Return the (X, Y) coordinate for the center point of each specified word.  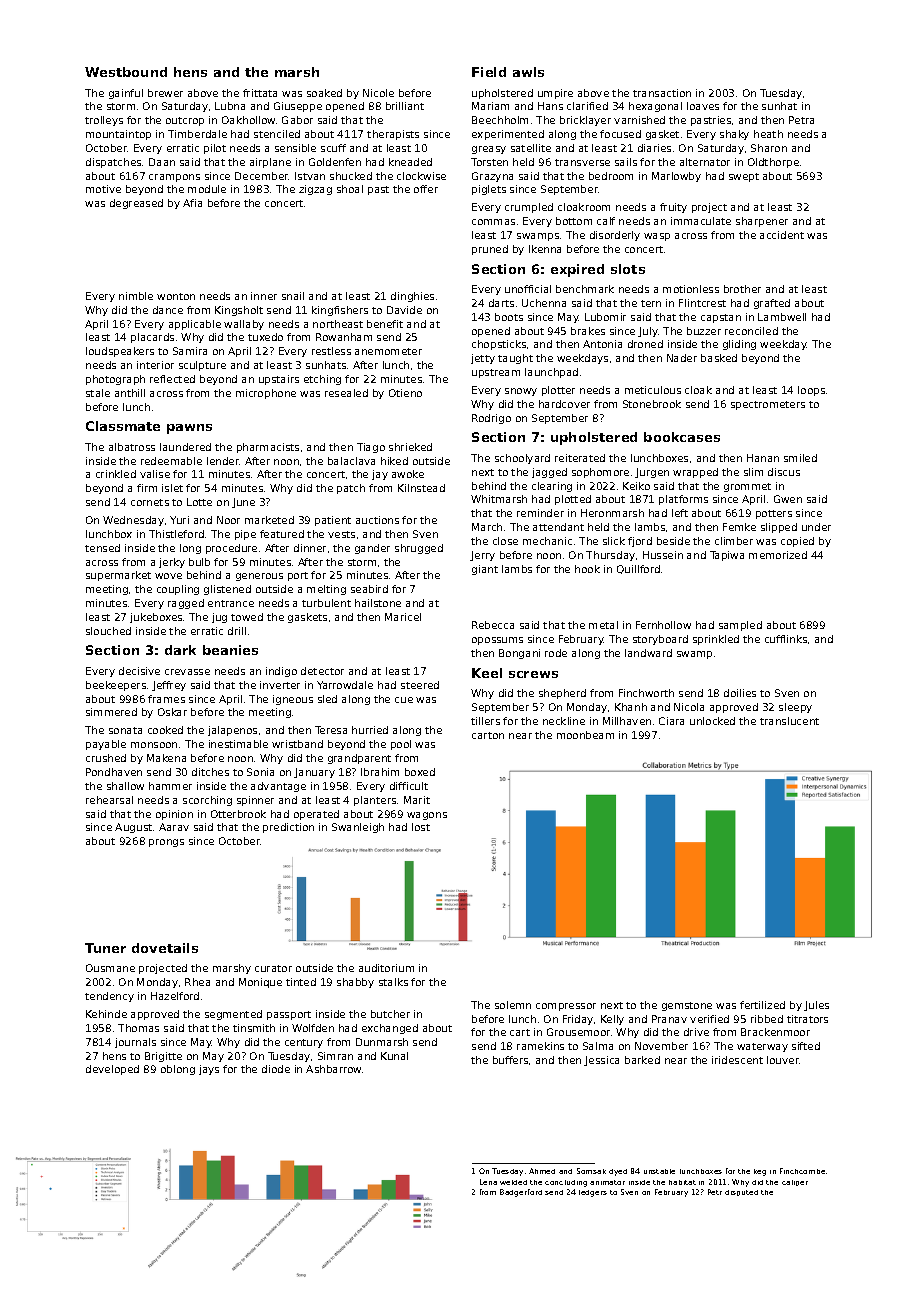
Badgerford (521, 1193)
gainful (126, 94)
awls (528, 72)
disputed (741, 1193)
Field (489, 72)
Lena (488, 1182)
